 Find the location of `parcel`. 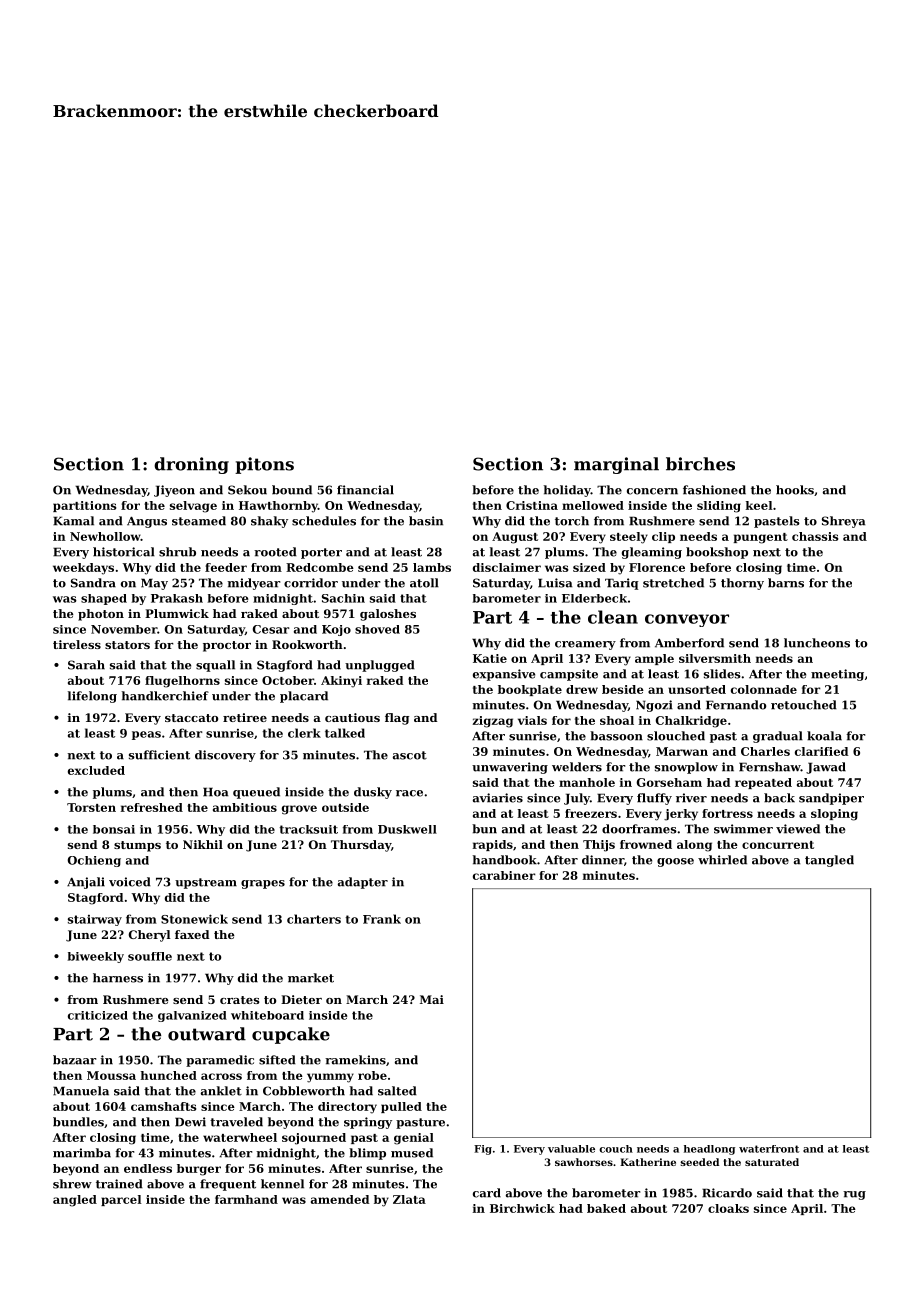

parcel is located at coordinates (121, 1200).
